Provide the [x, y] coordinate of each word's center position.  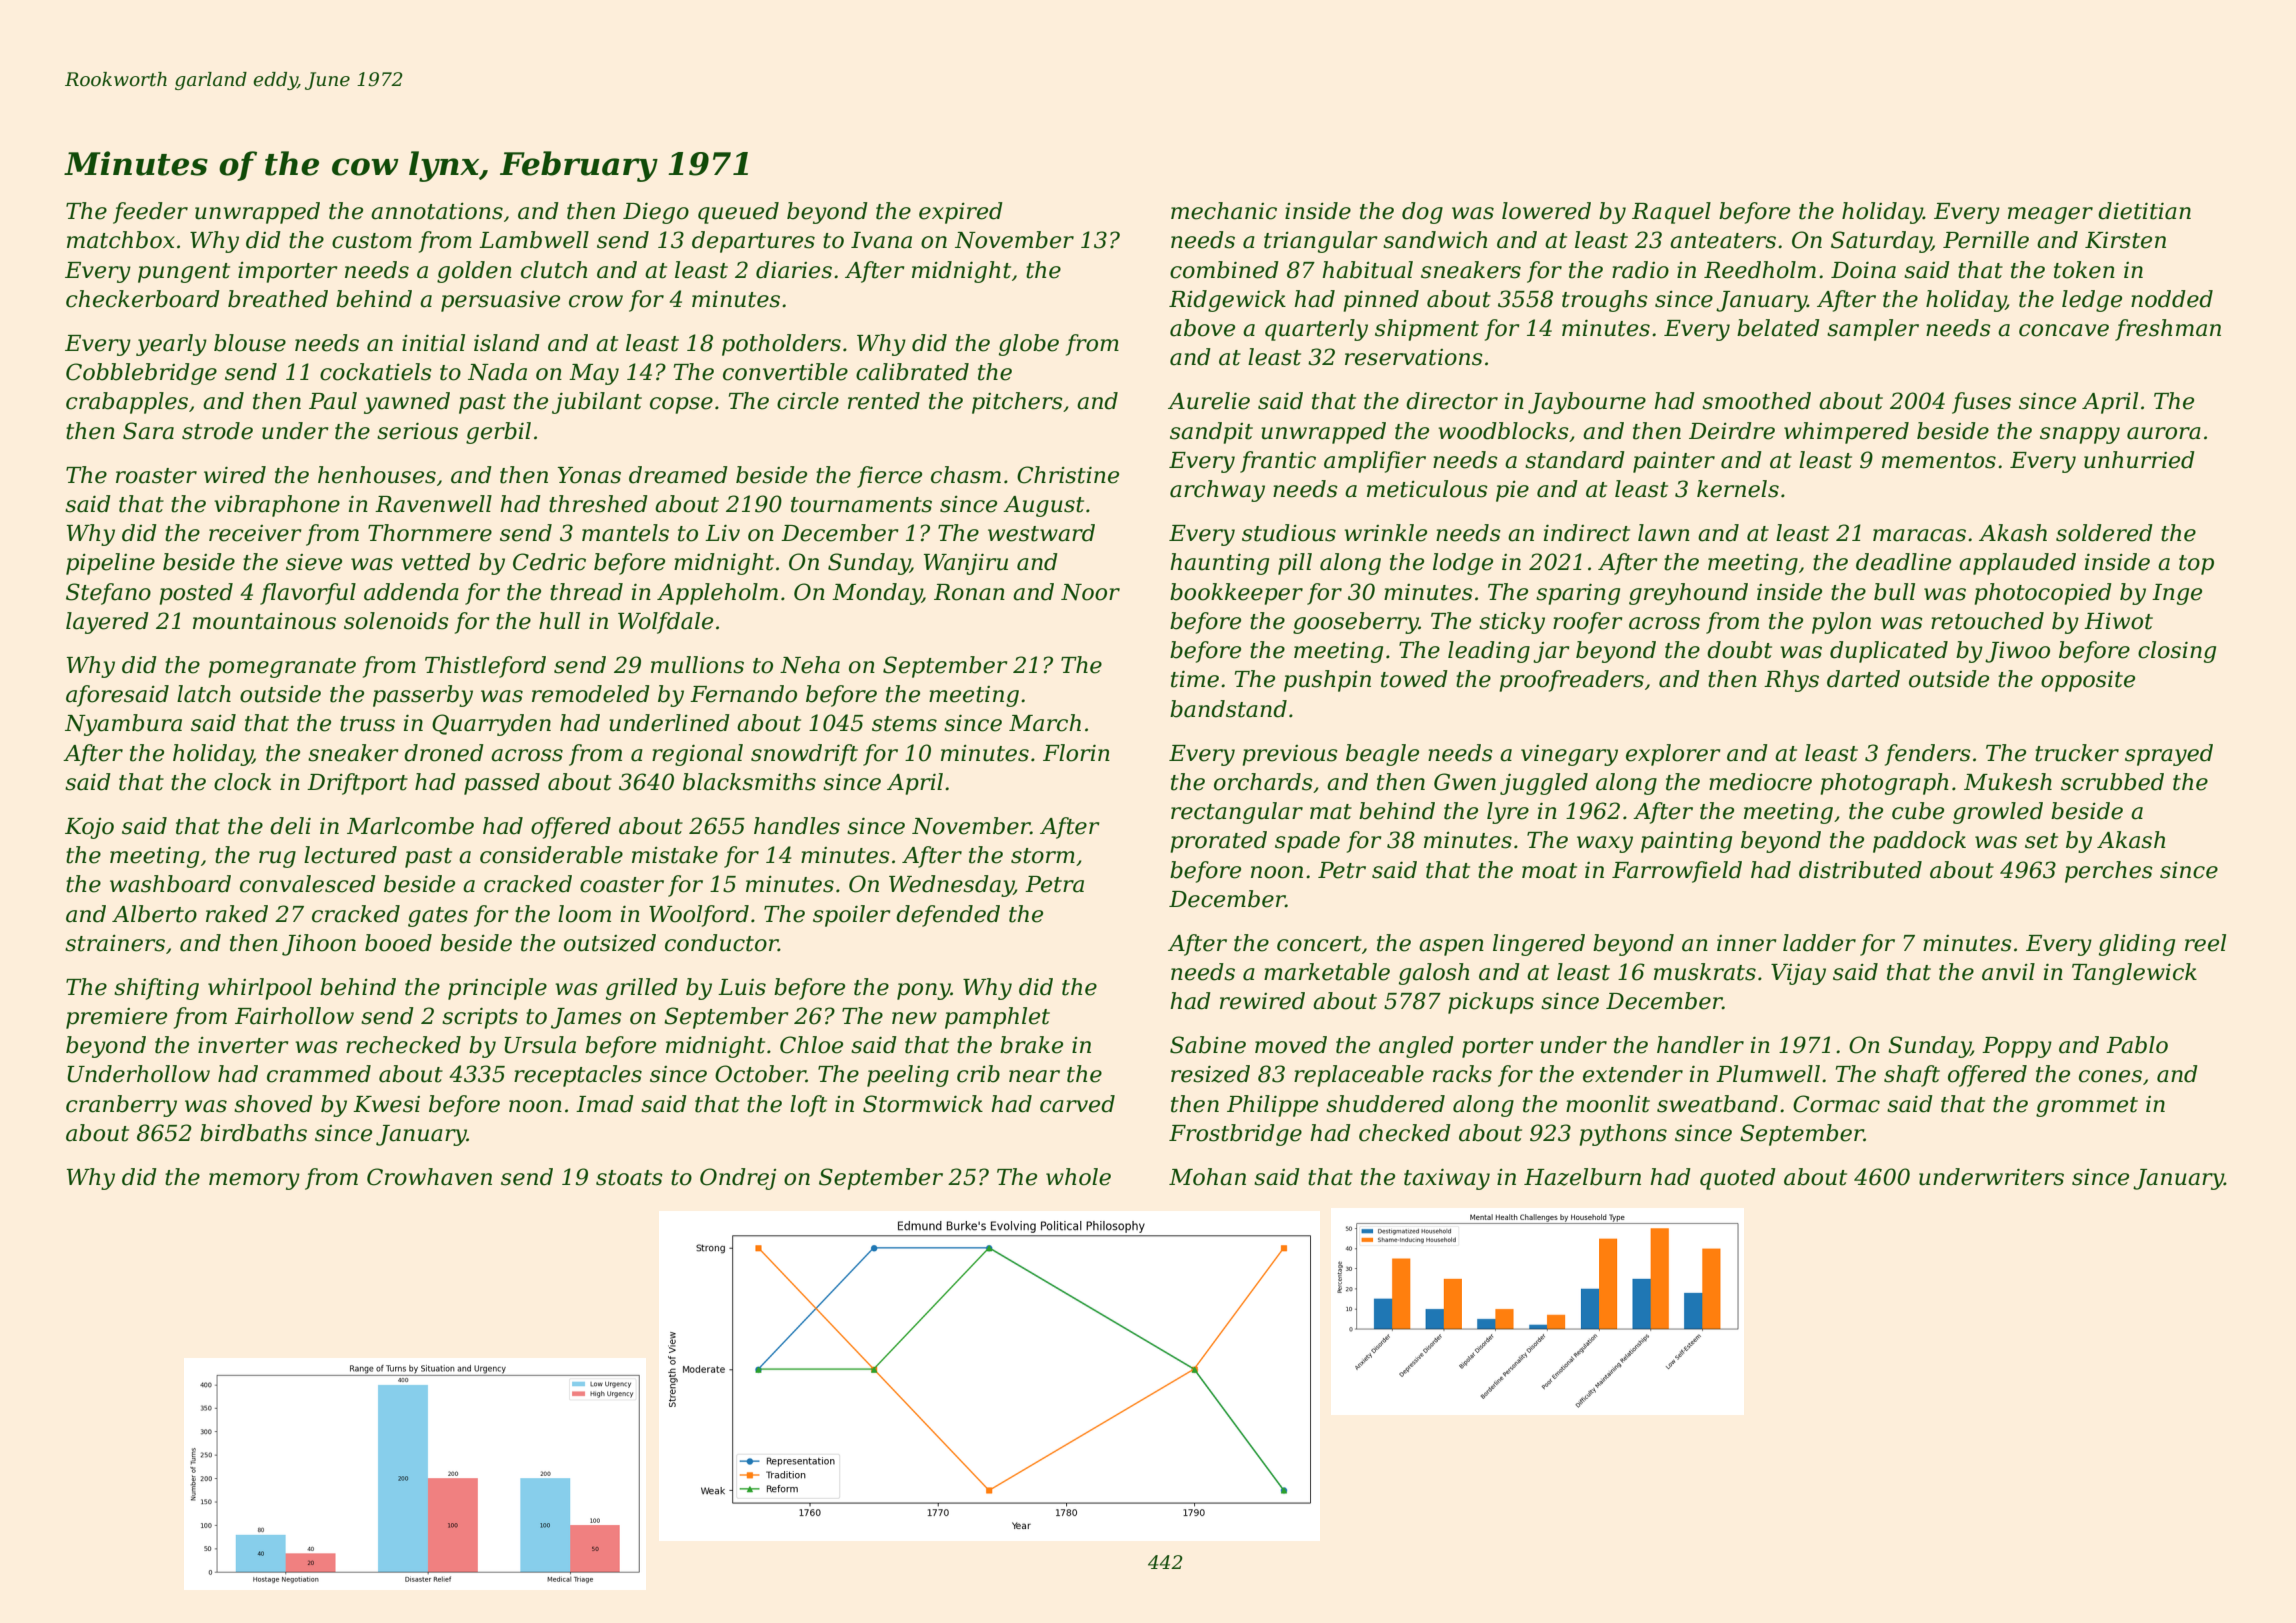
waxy [1605, 844]
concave [2064, 330]
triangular [1321, 242]
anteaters [1723, 241]
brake [1031, 1045]
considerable [551, 855]
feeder [150, 213]
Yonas [589, 475]
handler [1700, 1045]
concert [1319, 944]
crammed [319, 1074]
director [1452, 401]
